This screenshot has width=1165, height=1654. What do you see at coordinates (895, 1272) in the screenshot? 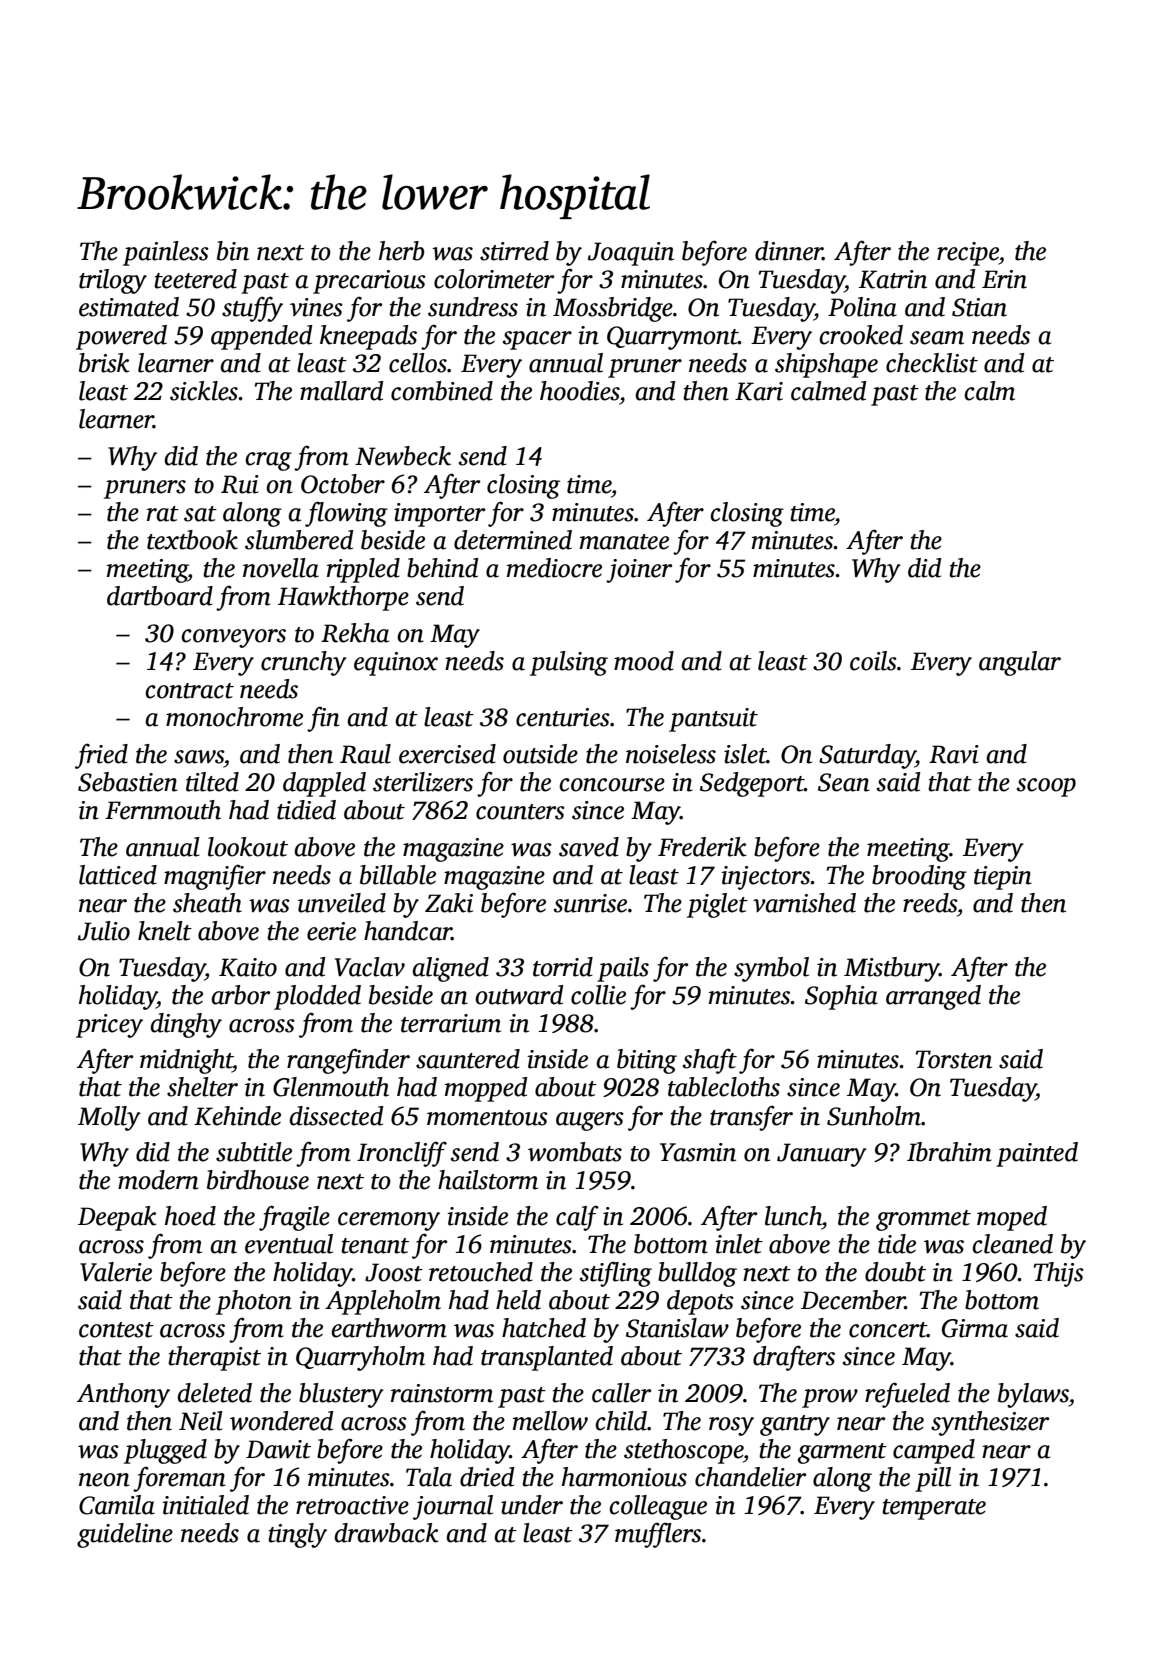
I see `doubt` at bounding box center [895, 1272].
